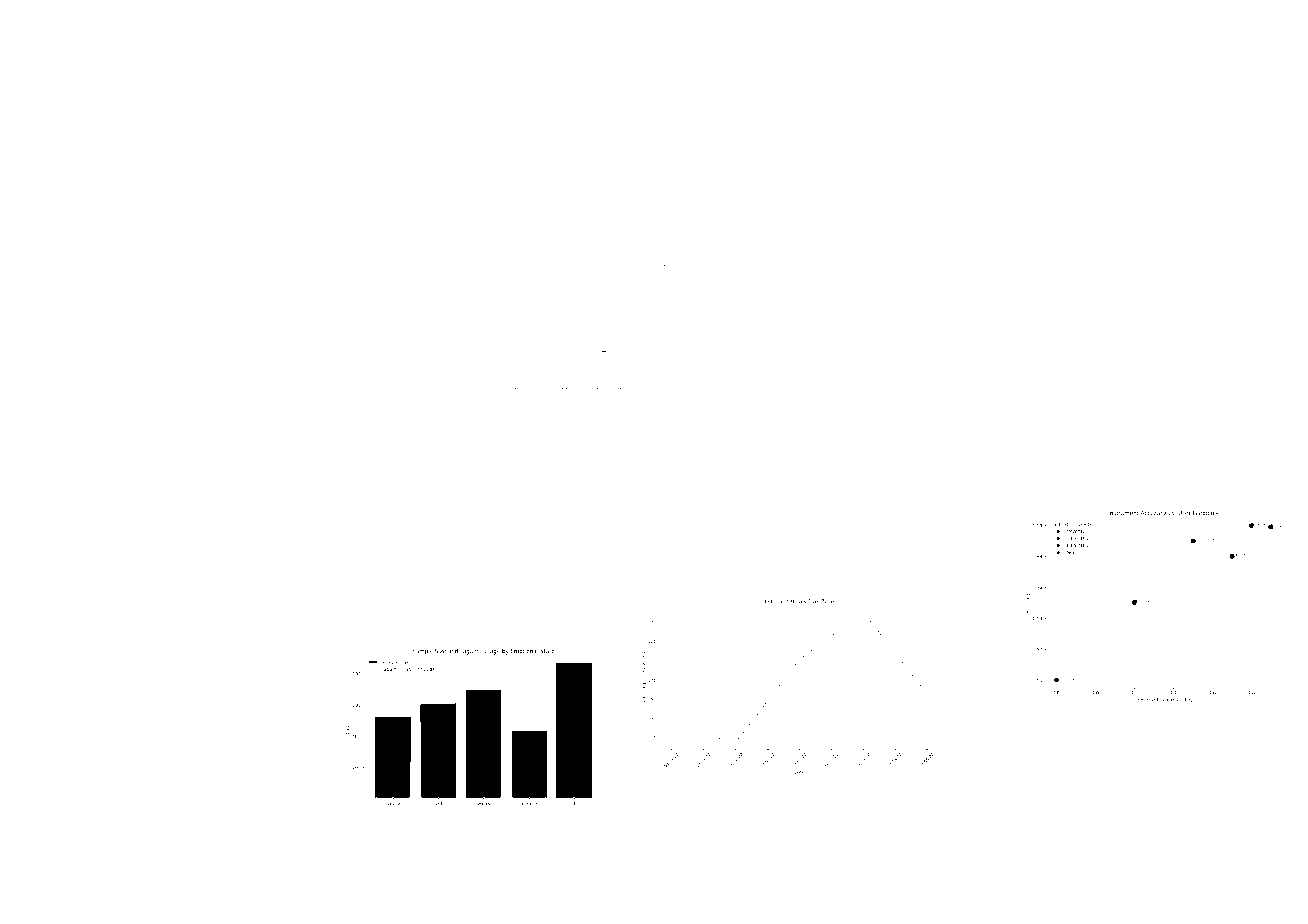  Describe the element at coordinates (1231, 185) in the screenshot. I see `bottom` at that location.
